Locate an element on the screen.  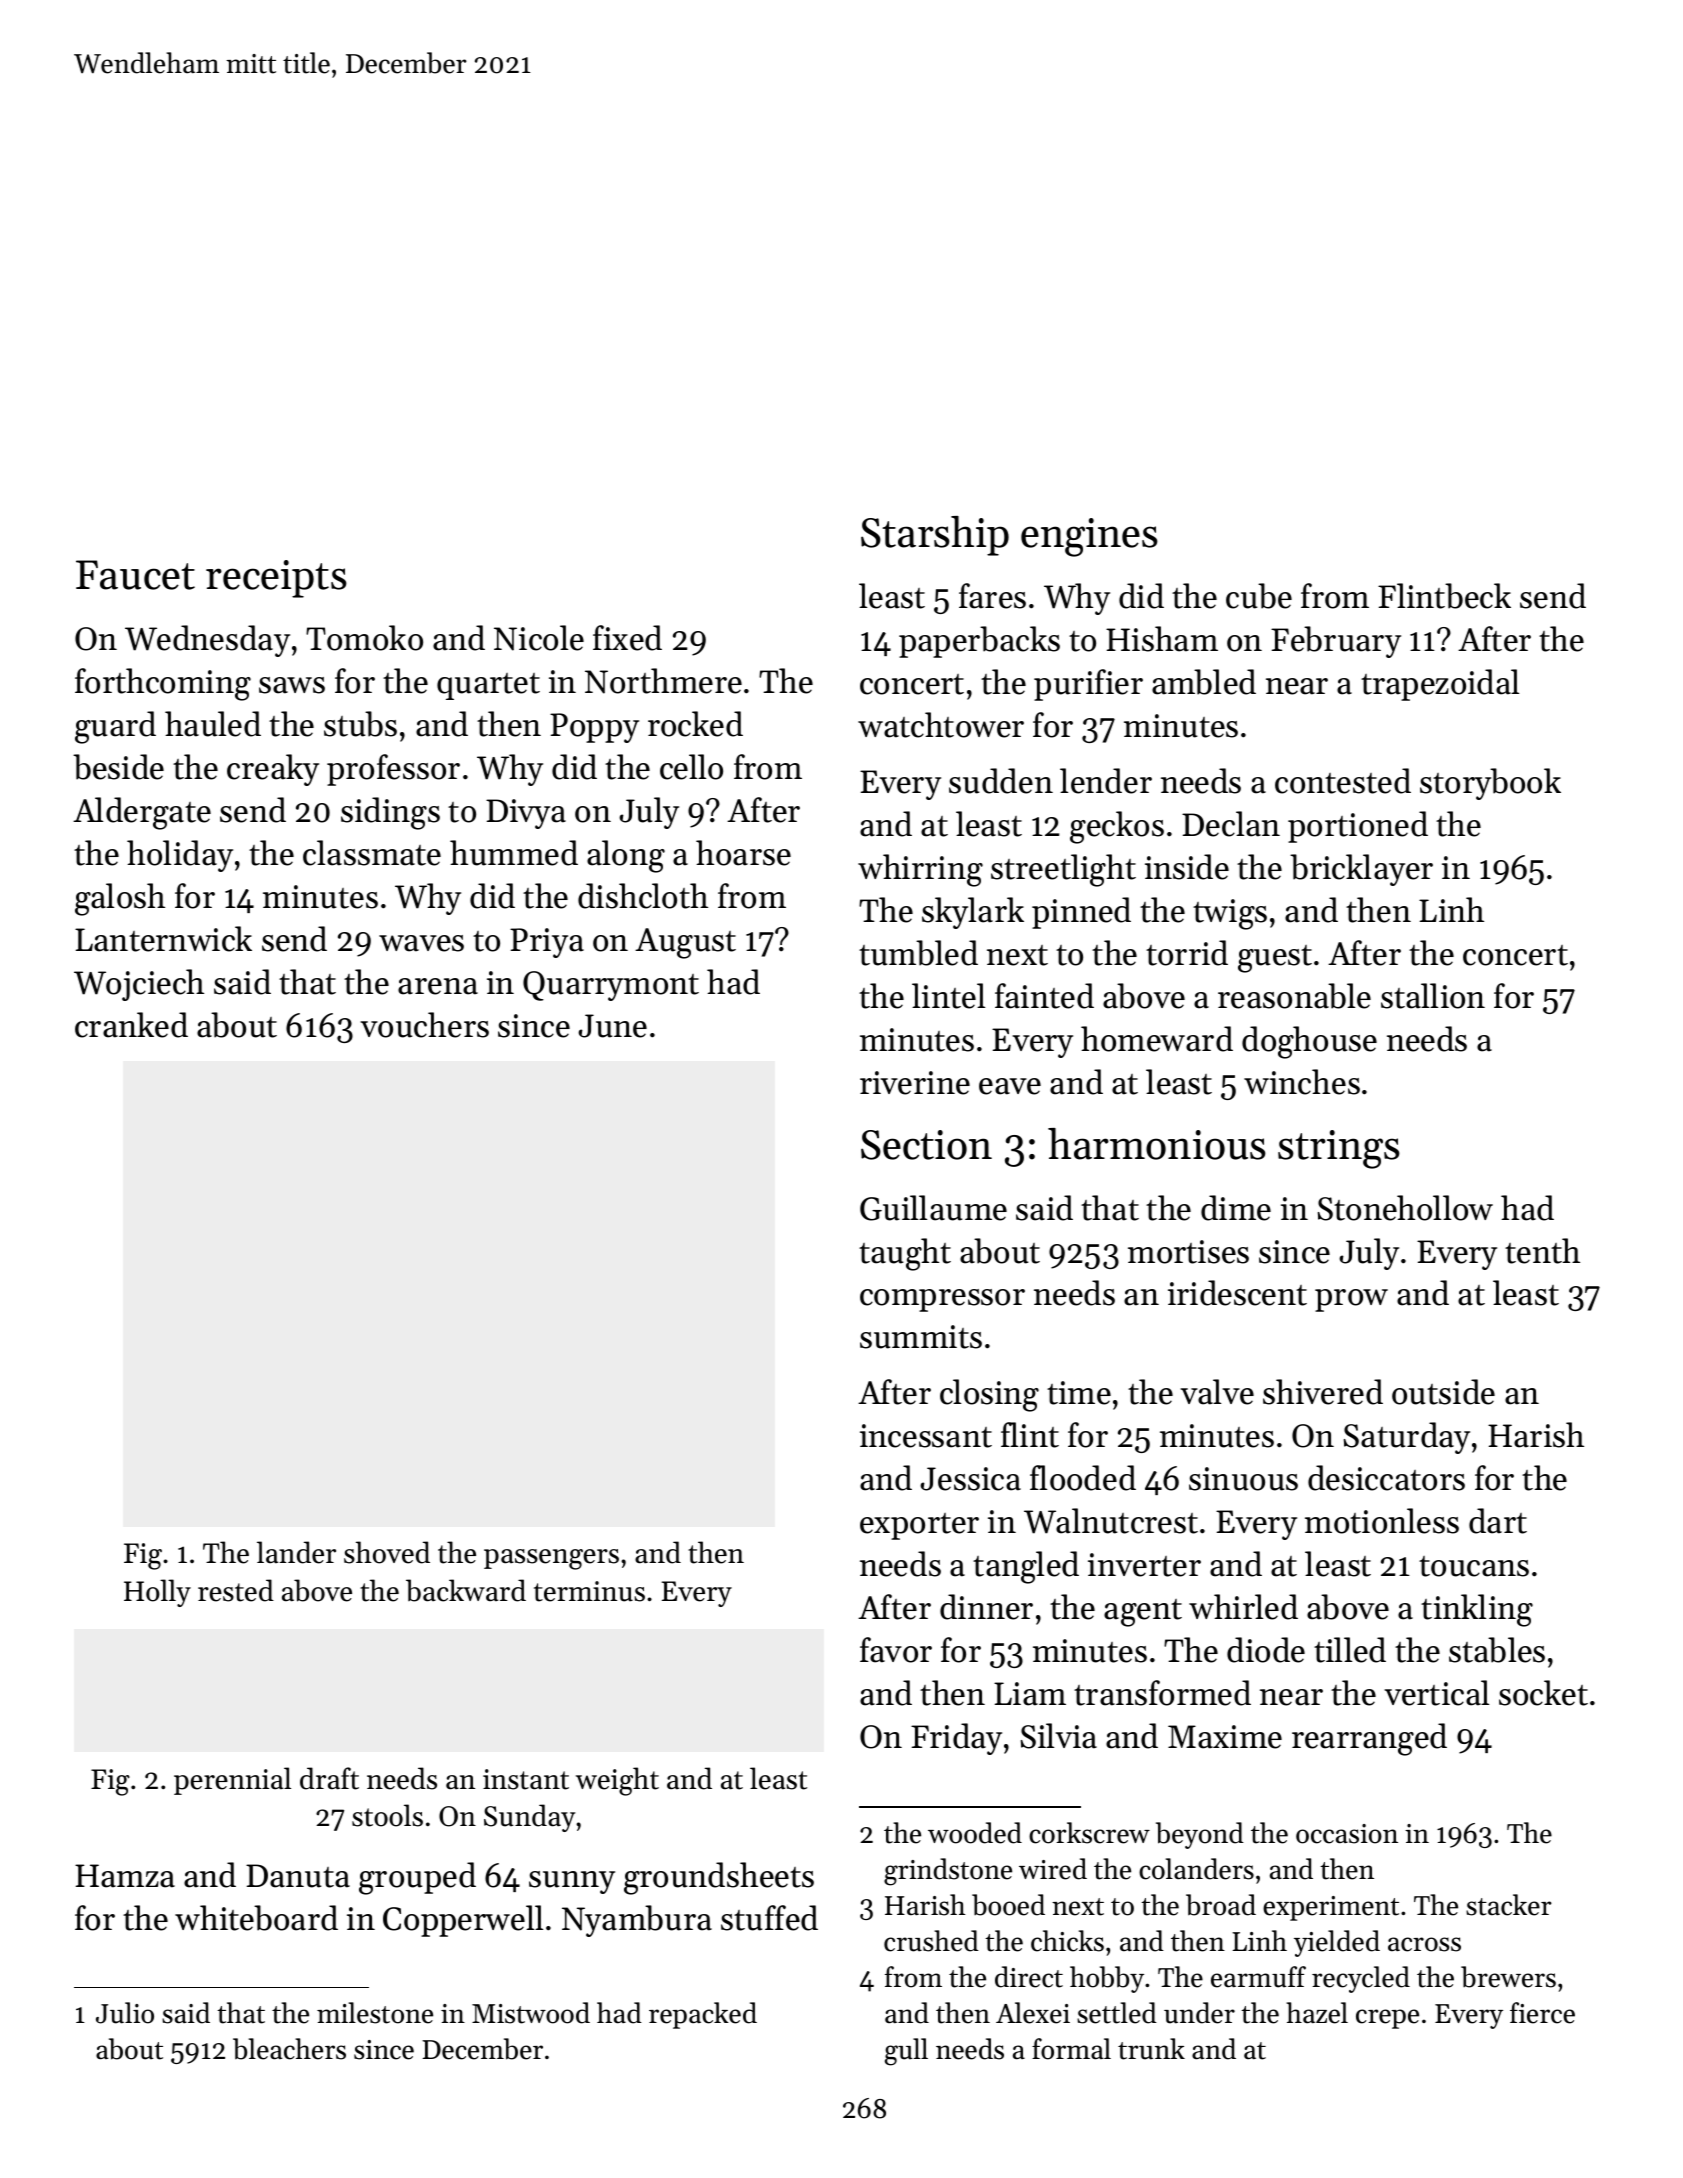
passengers is located at coordinates (551, 1559).
